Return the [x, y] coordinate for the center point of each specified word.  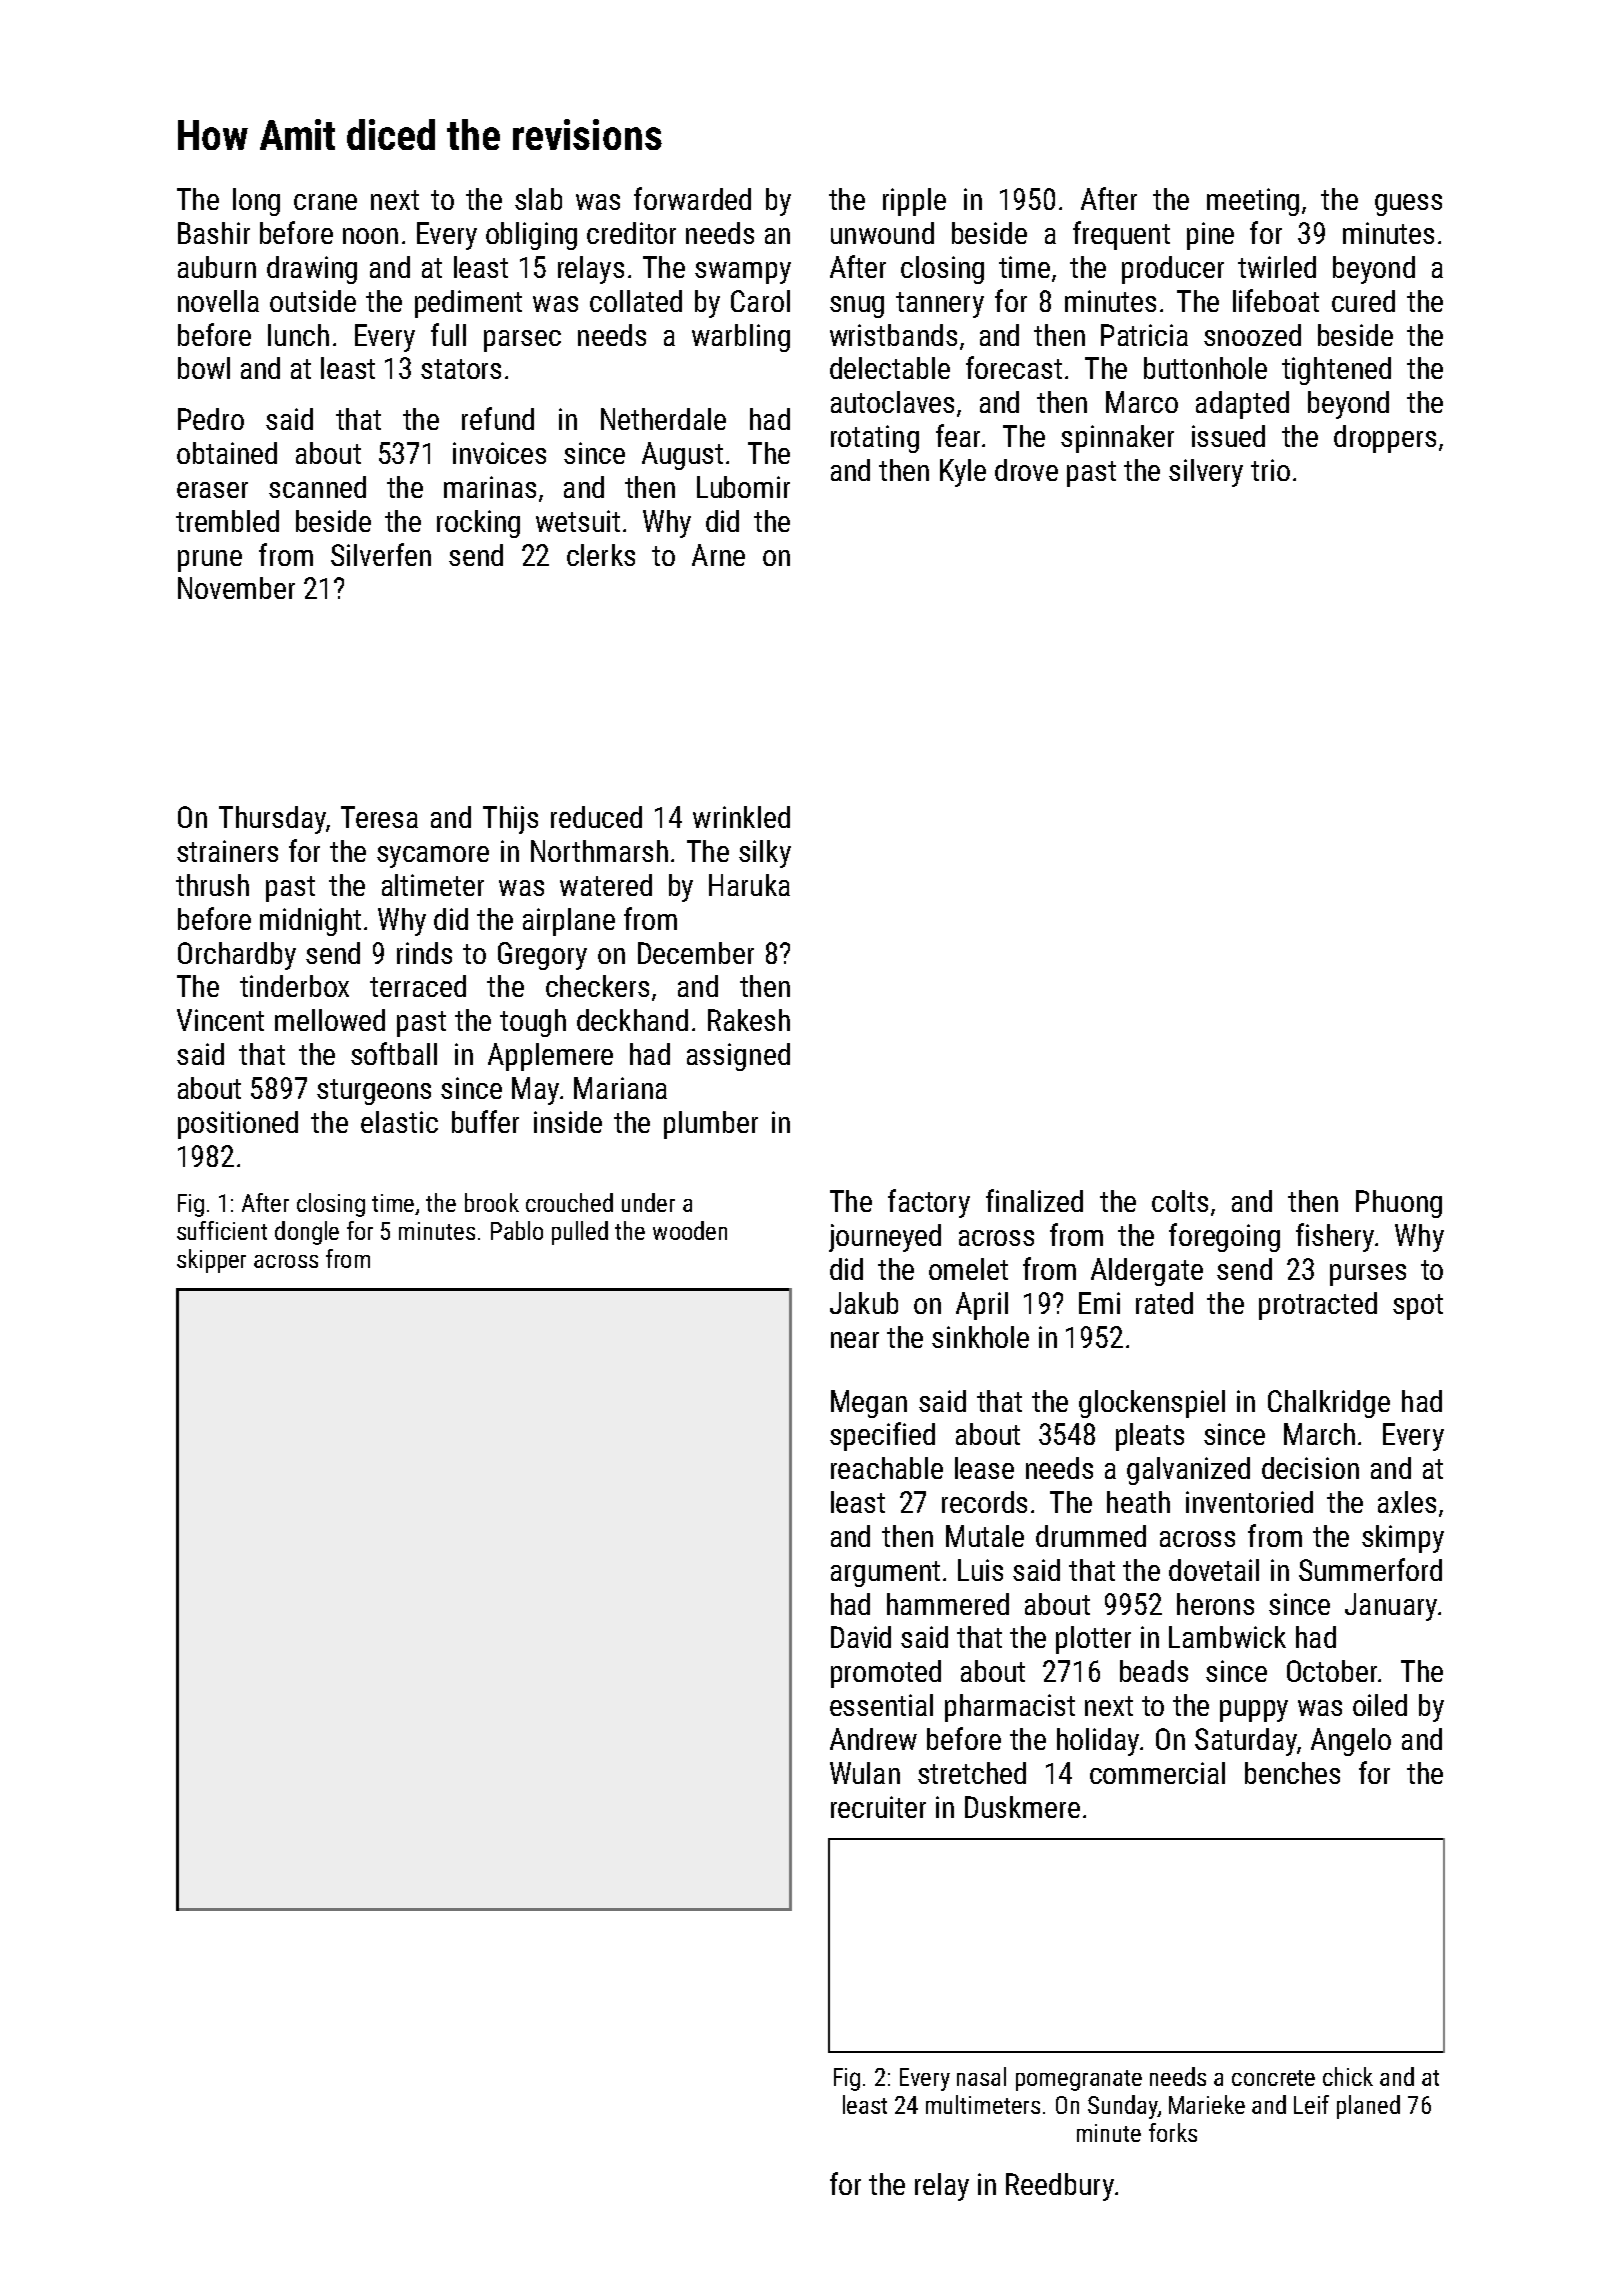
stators [461, 369]
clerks [601, 555]
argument [885, 1574]
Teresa [379, 817]
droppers [1385, 439]
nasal [981, 2076]
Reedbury [1060, 2187]
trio [1270, 470]
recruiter [878, 1807]
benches [1292, 1773]
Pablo [517, 1230]
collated [636, 301]
